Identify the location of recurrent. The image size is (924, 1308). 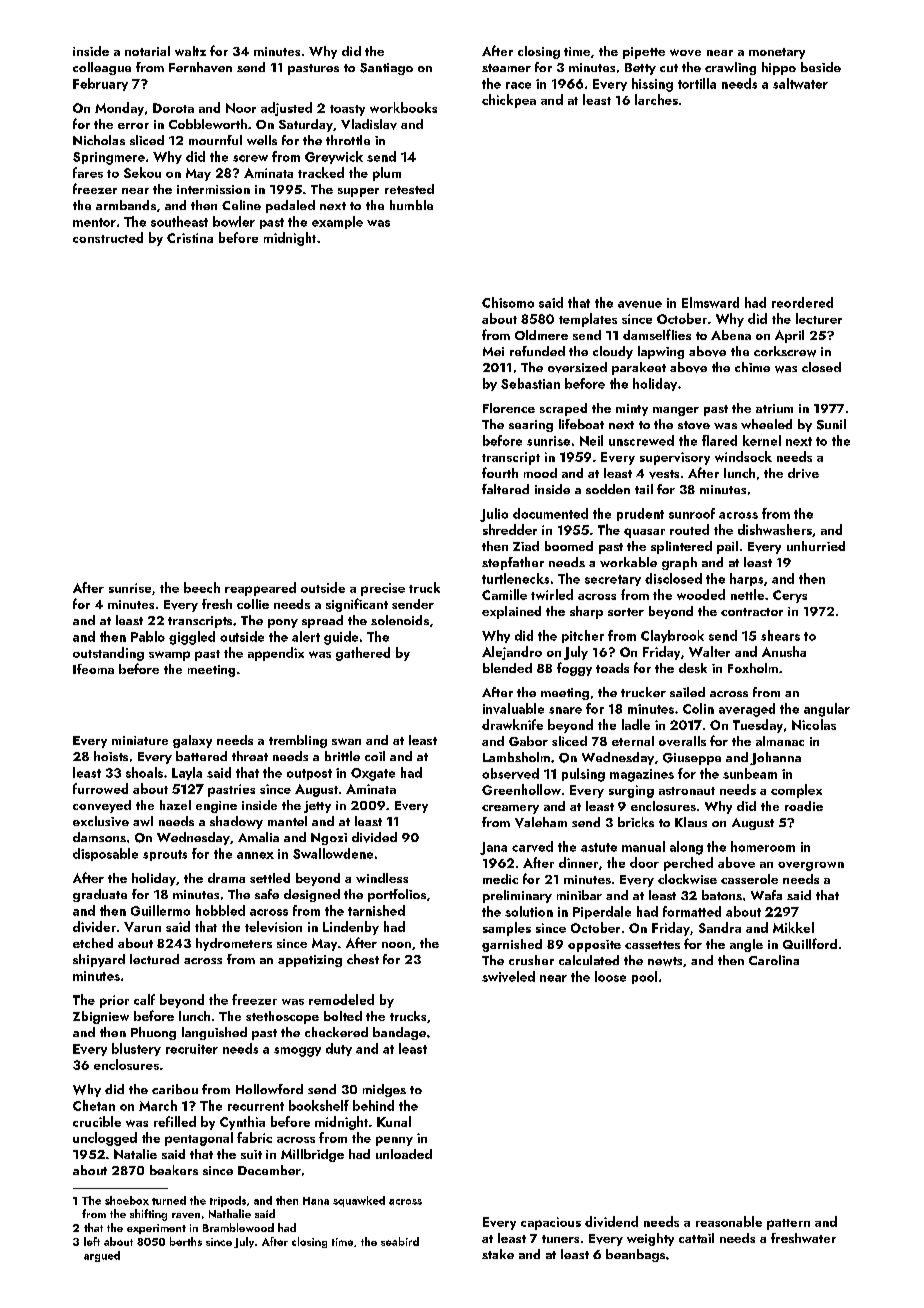
(256, 1106).
